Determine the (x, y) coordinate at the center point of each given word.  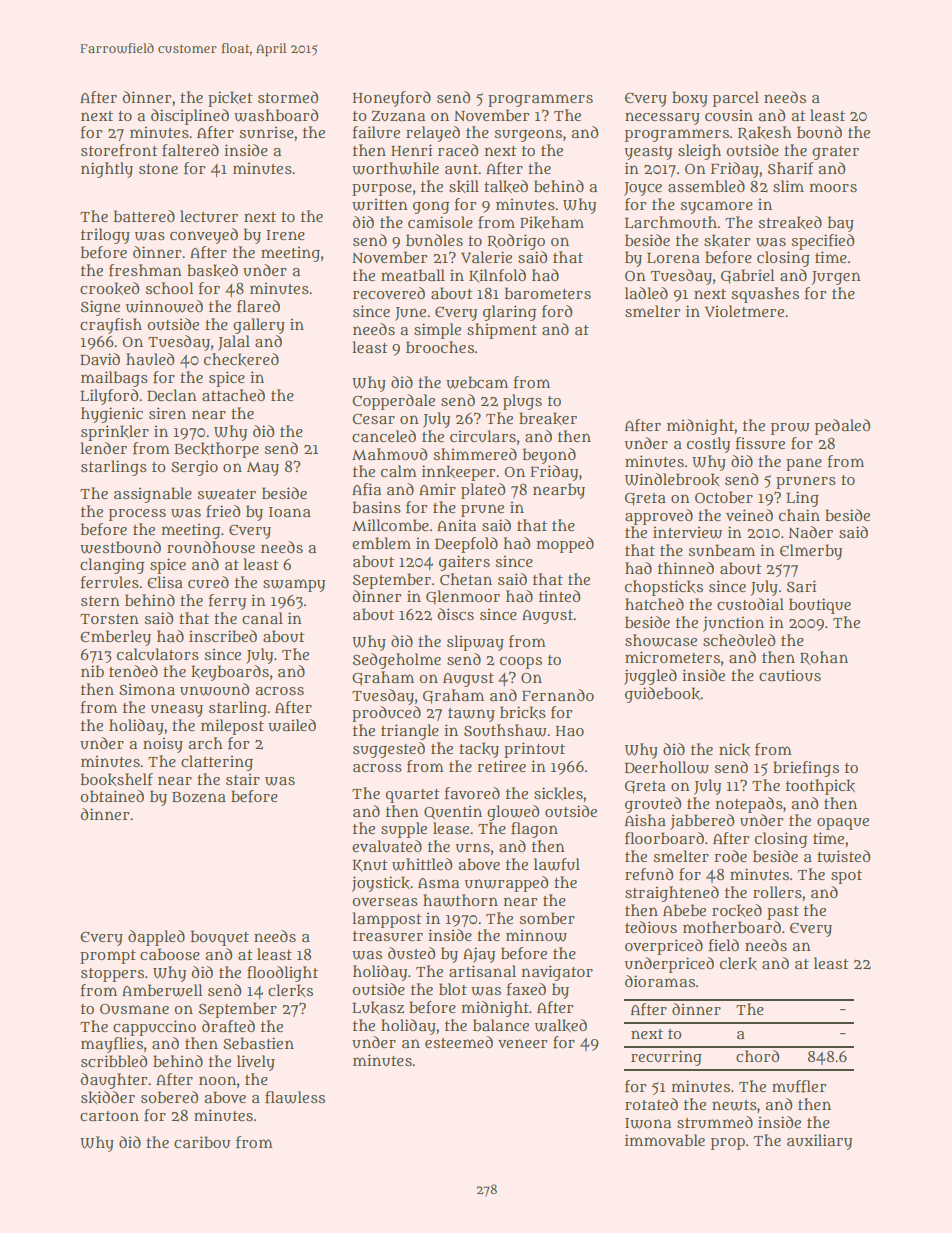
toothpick (820, 787)
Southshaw (505, 730)
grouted (653, 805)
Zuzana (398, 116)
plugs (522, 402)
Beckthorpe (217, 450)
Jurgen (836, 278)
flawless (295, 1097)
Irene (285, 235)
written (380, 204)
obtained (112, 796)
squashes (765, 295)
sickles (558, 793)
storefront (119, 150)
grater (835, 153)
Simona (147, 689)
